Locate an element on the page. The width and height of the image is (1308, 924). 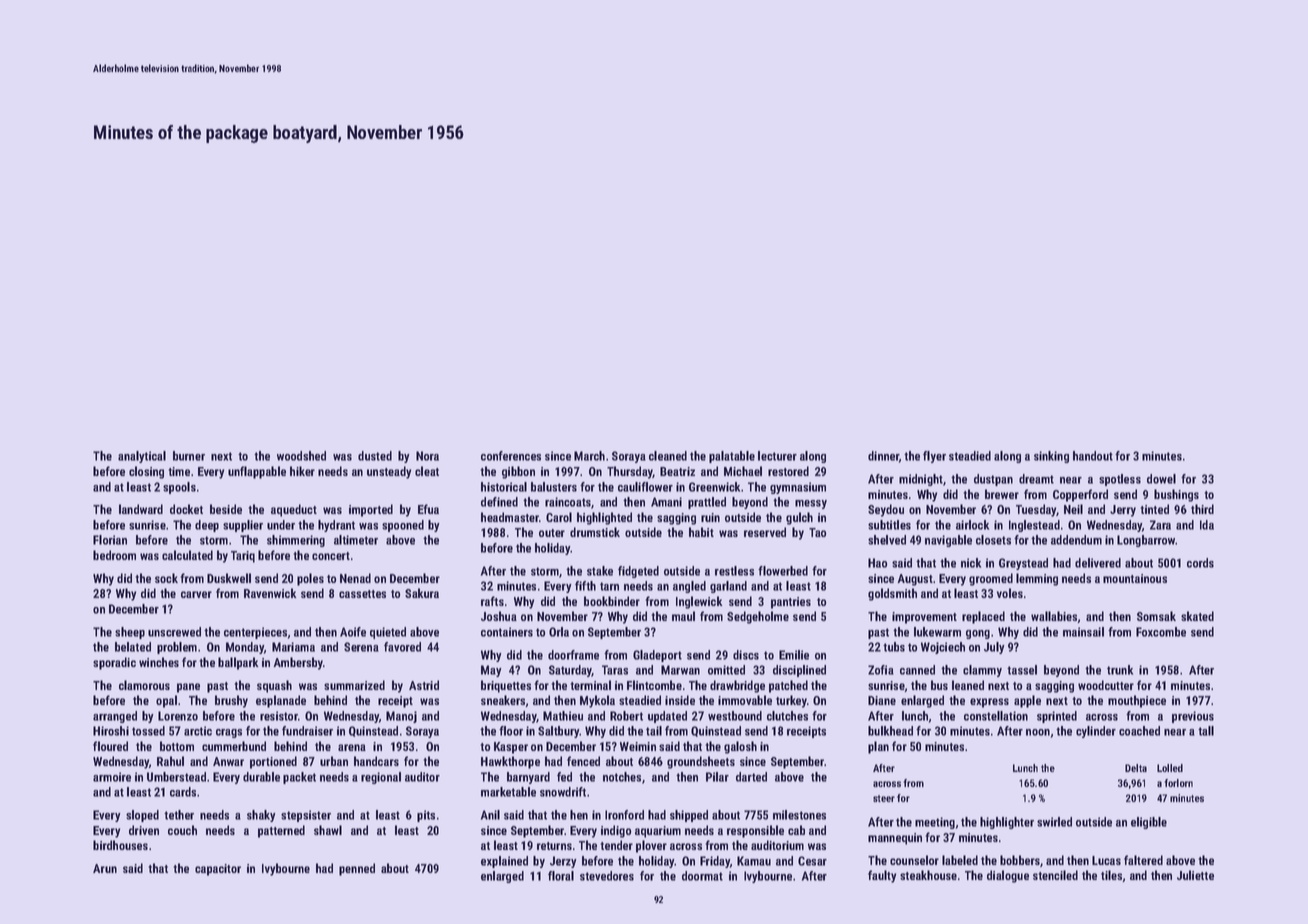
clammy is located at coordinates (982, 671).
